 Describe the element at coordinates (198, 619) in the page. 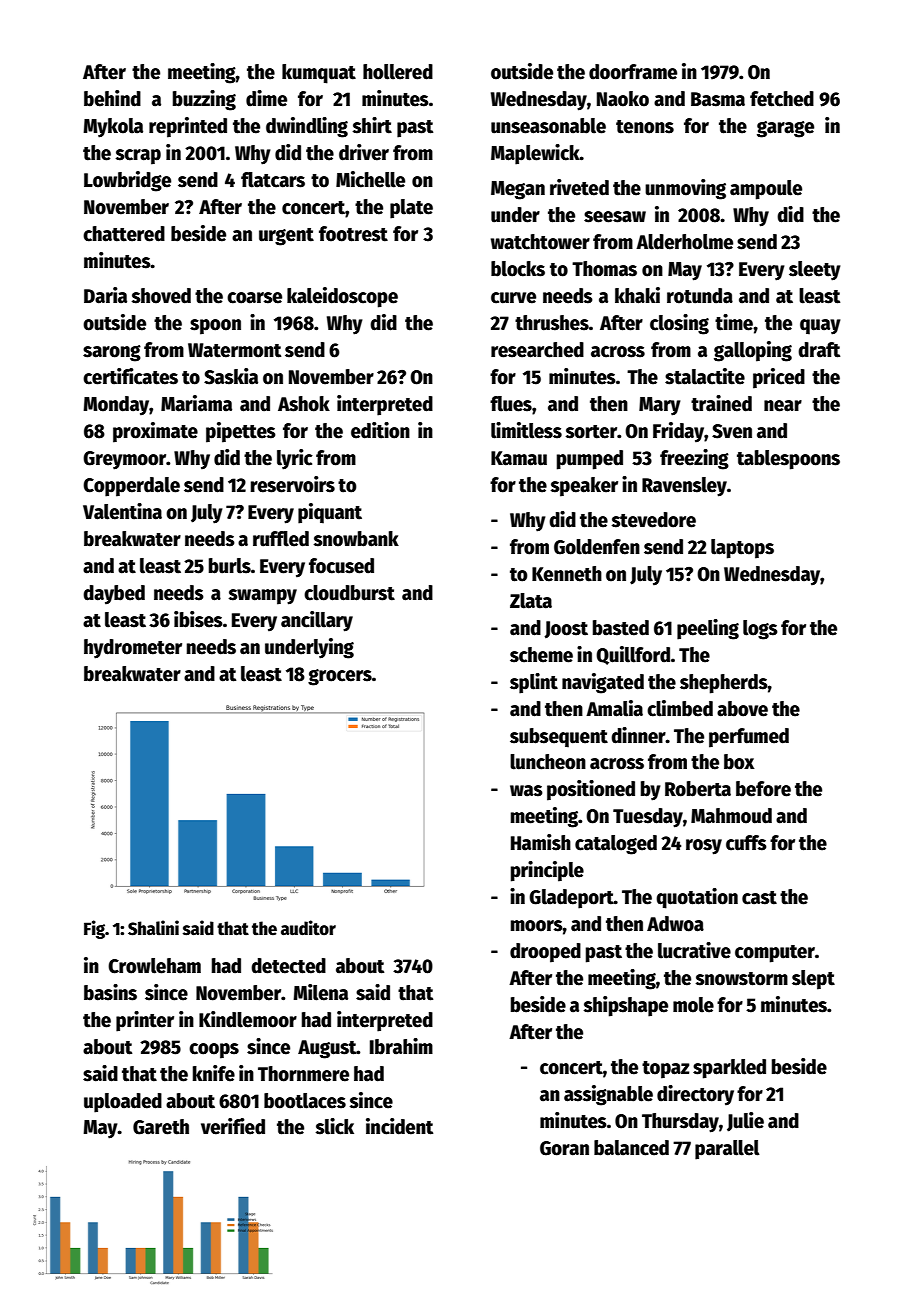

I see `ibises` at that location.
